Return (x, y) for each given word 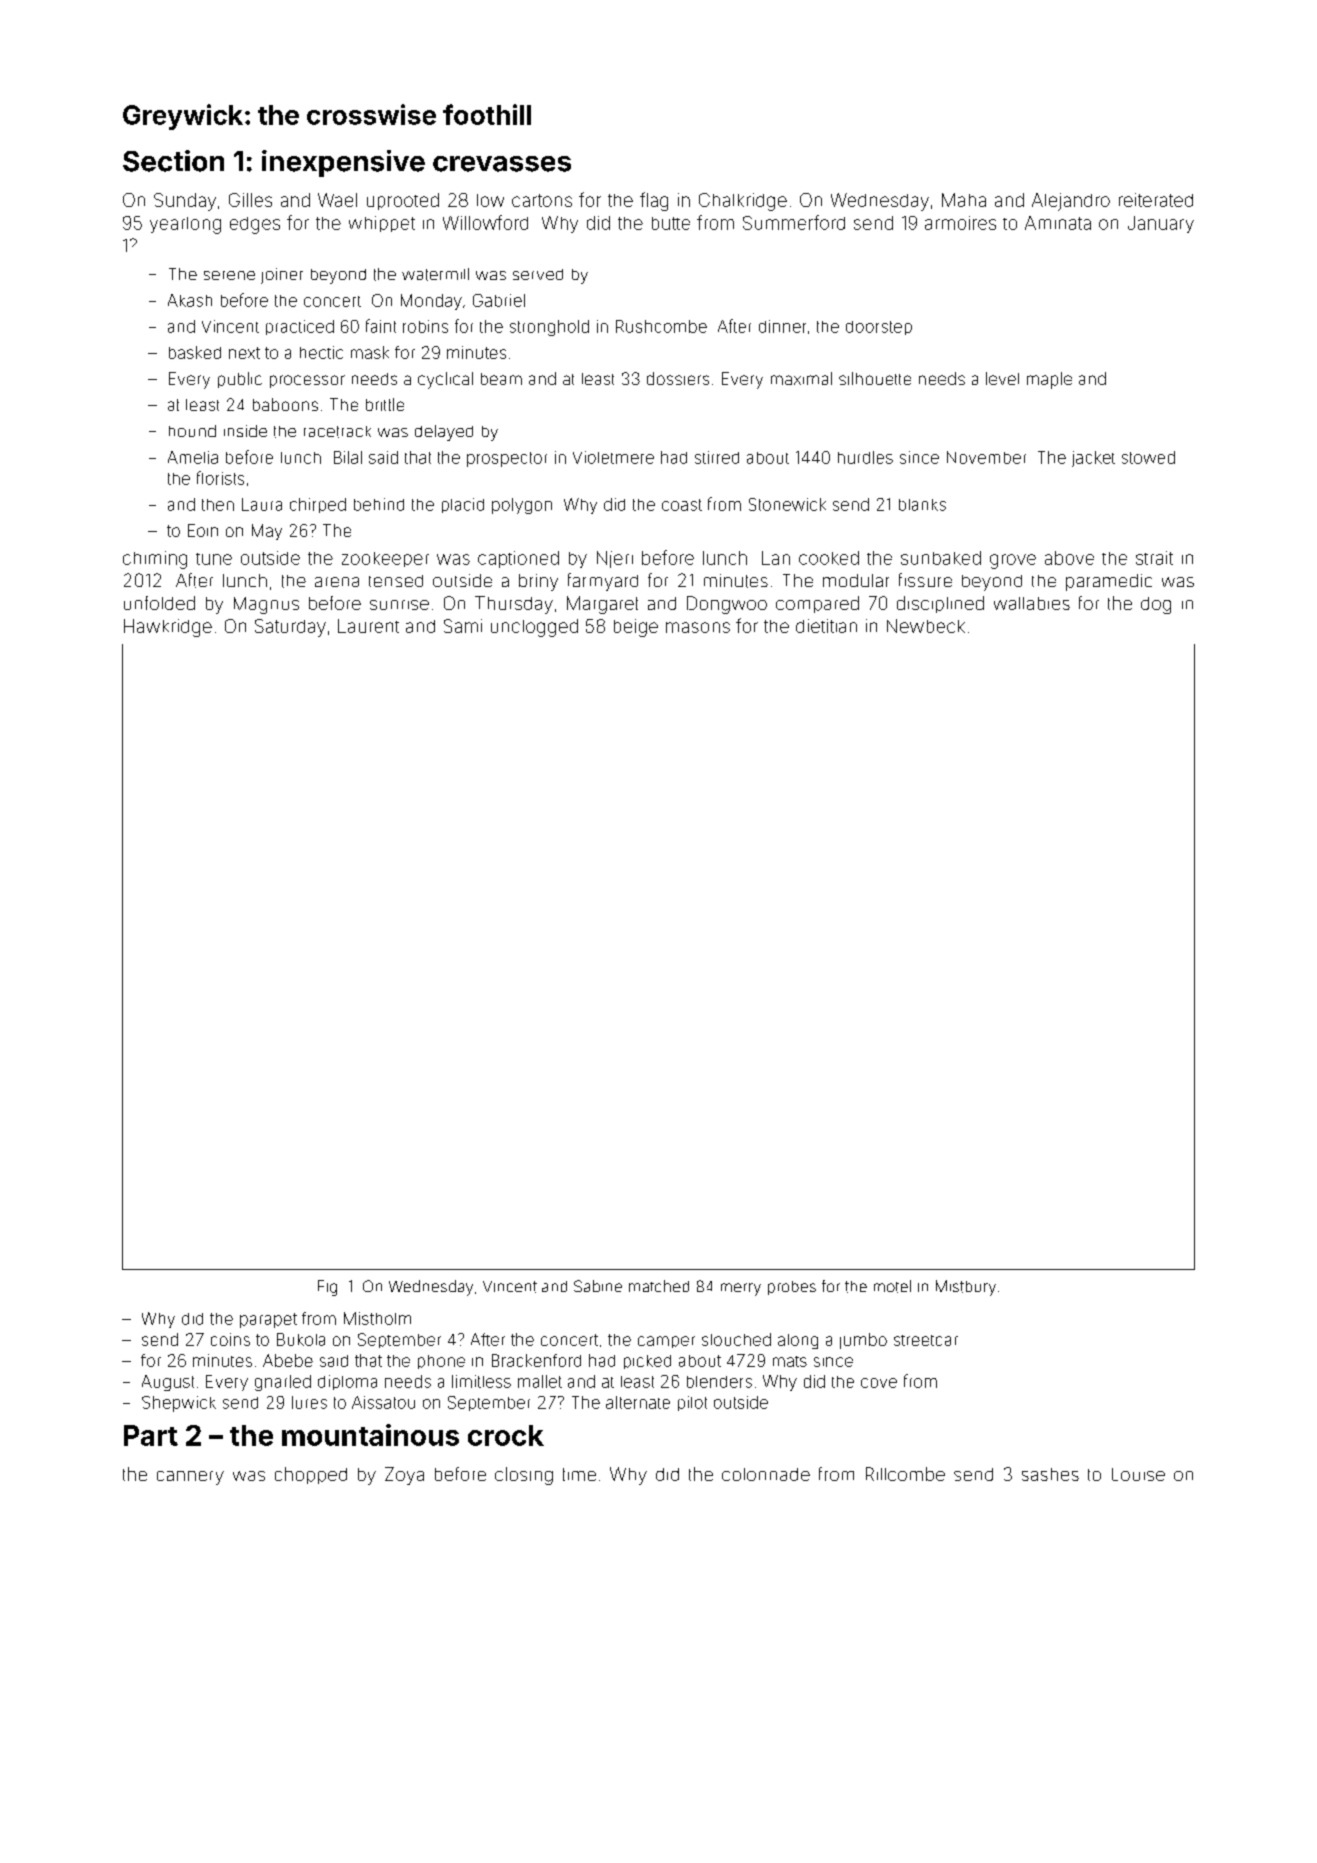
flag (654, 201)
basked (195, 352)
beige (636, 628)
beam (501, 379)
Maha (964, 200)
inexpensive (343, 163)
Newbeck (926, 626)
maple (1049, 380)
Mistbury (966, 1288)
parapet (268, 1320)
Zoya (404, 1476)
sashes (1050, 1474)
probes (792, 1288)
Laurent (368, 626)
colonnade (766, 1474)
